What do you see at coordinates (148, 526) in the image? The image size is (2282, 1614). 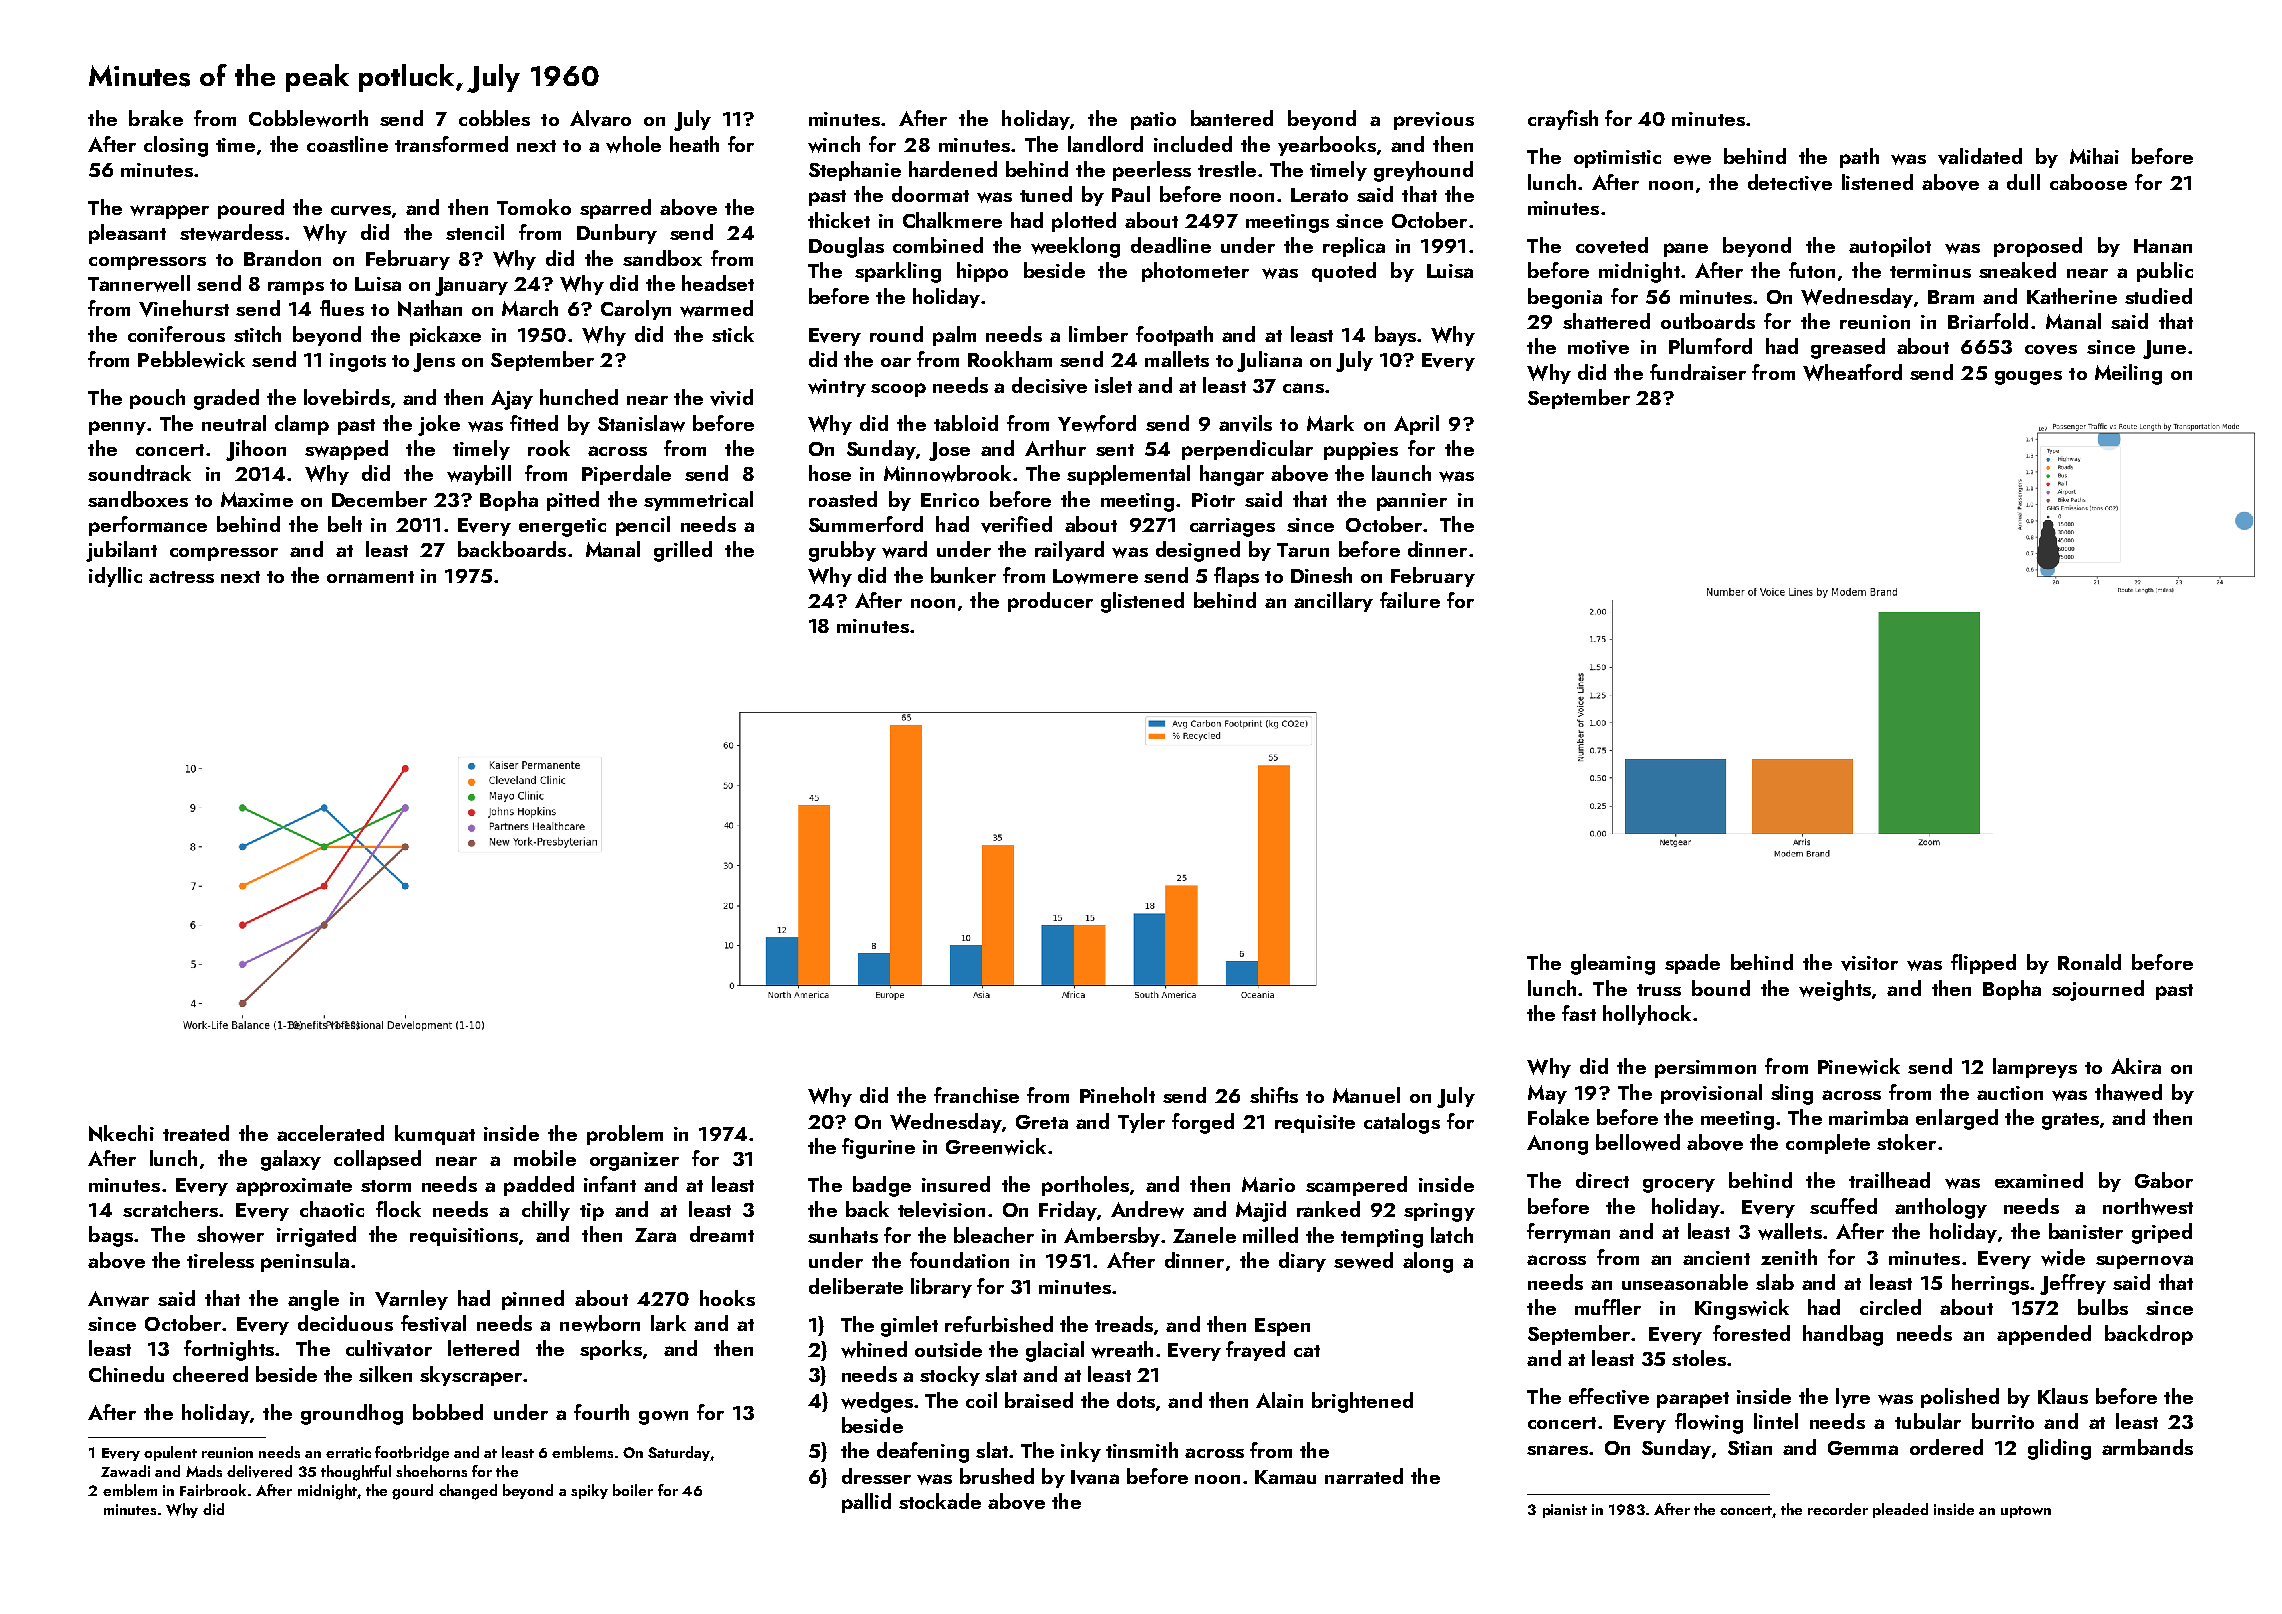 I see `performance` at bounding box center [148, 526].
